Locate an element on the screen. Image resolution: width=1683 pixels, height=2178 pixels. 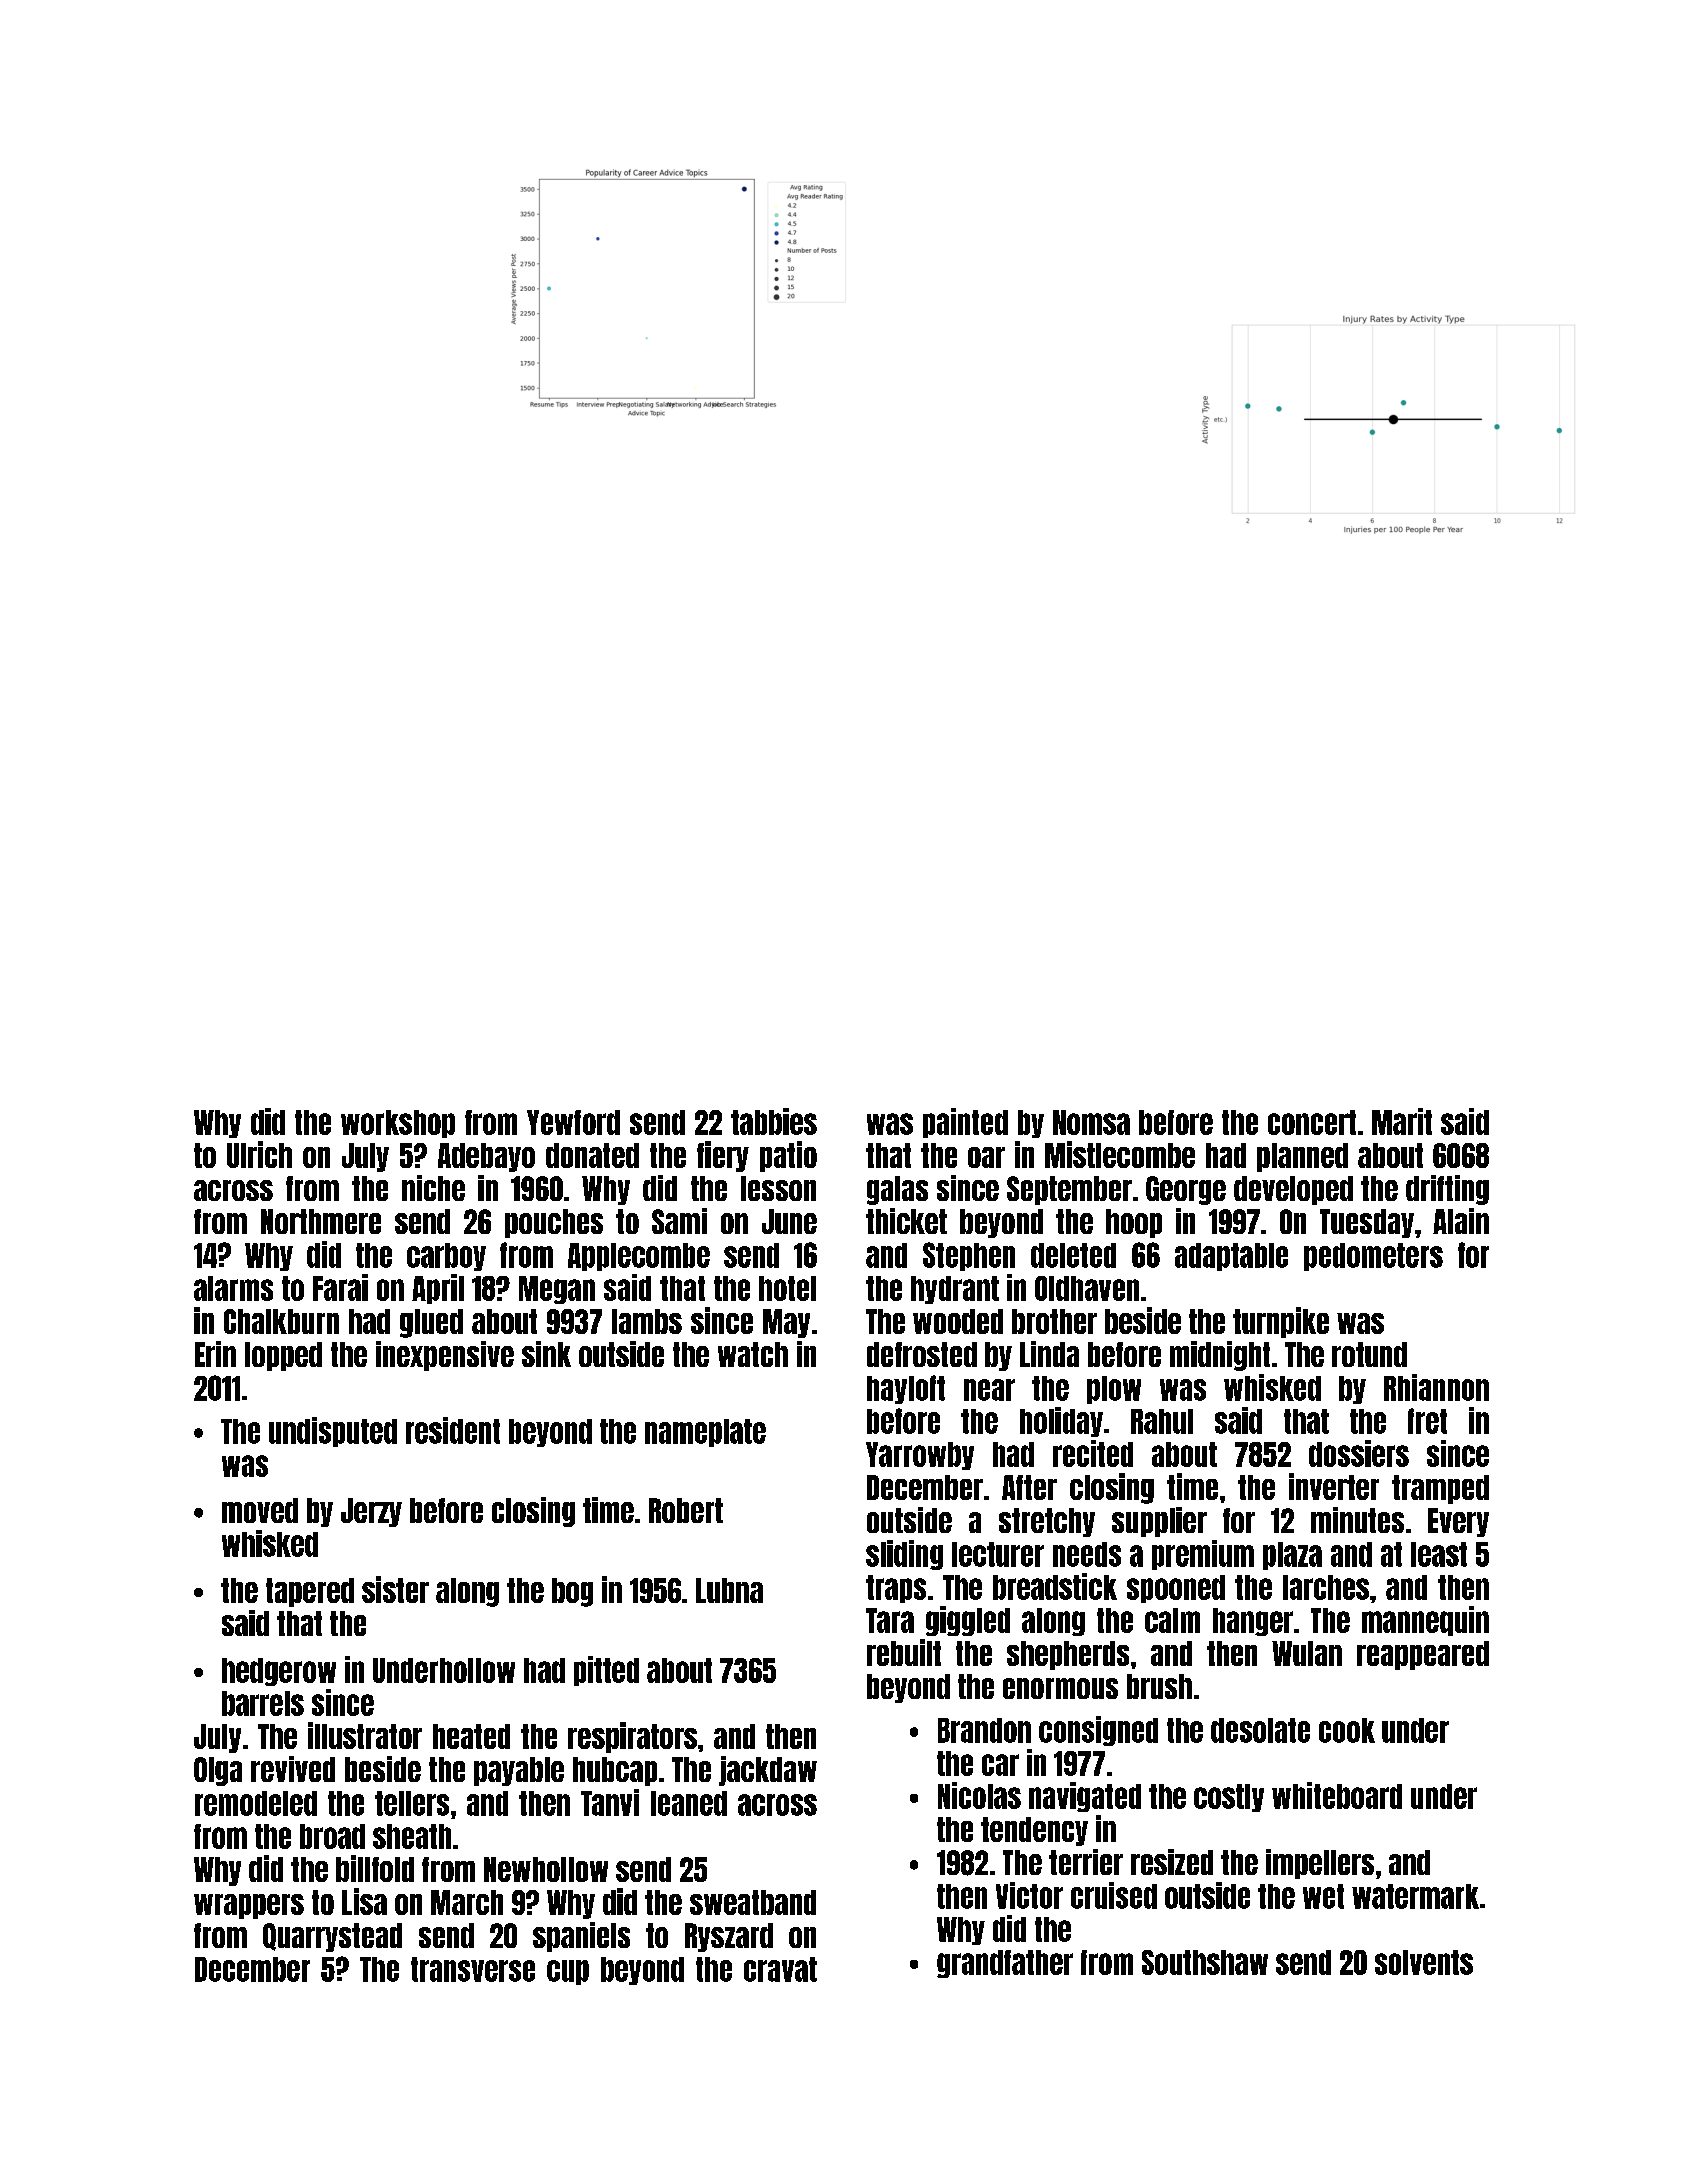
hydrant is located at coordinates (955, 1290).
